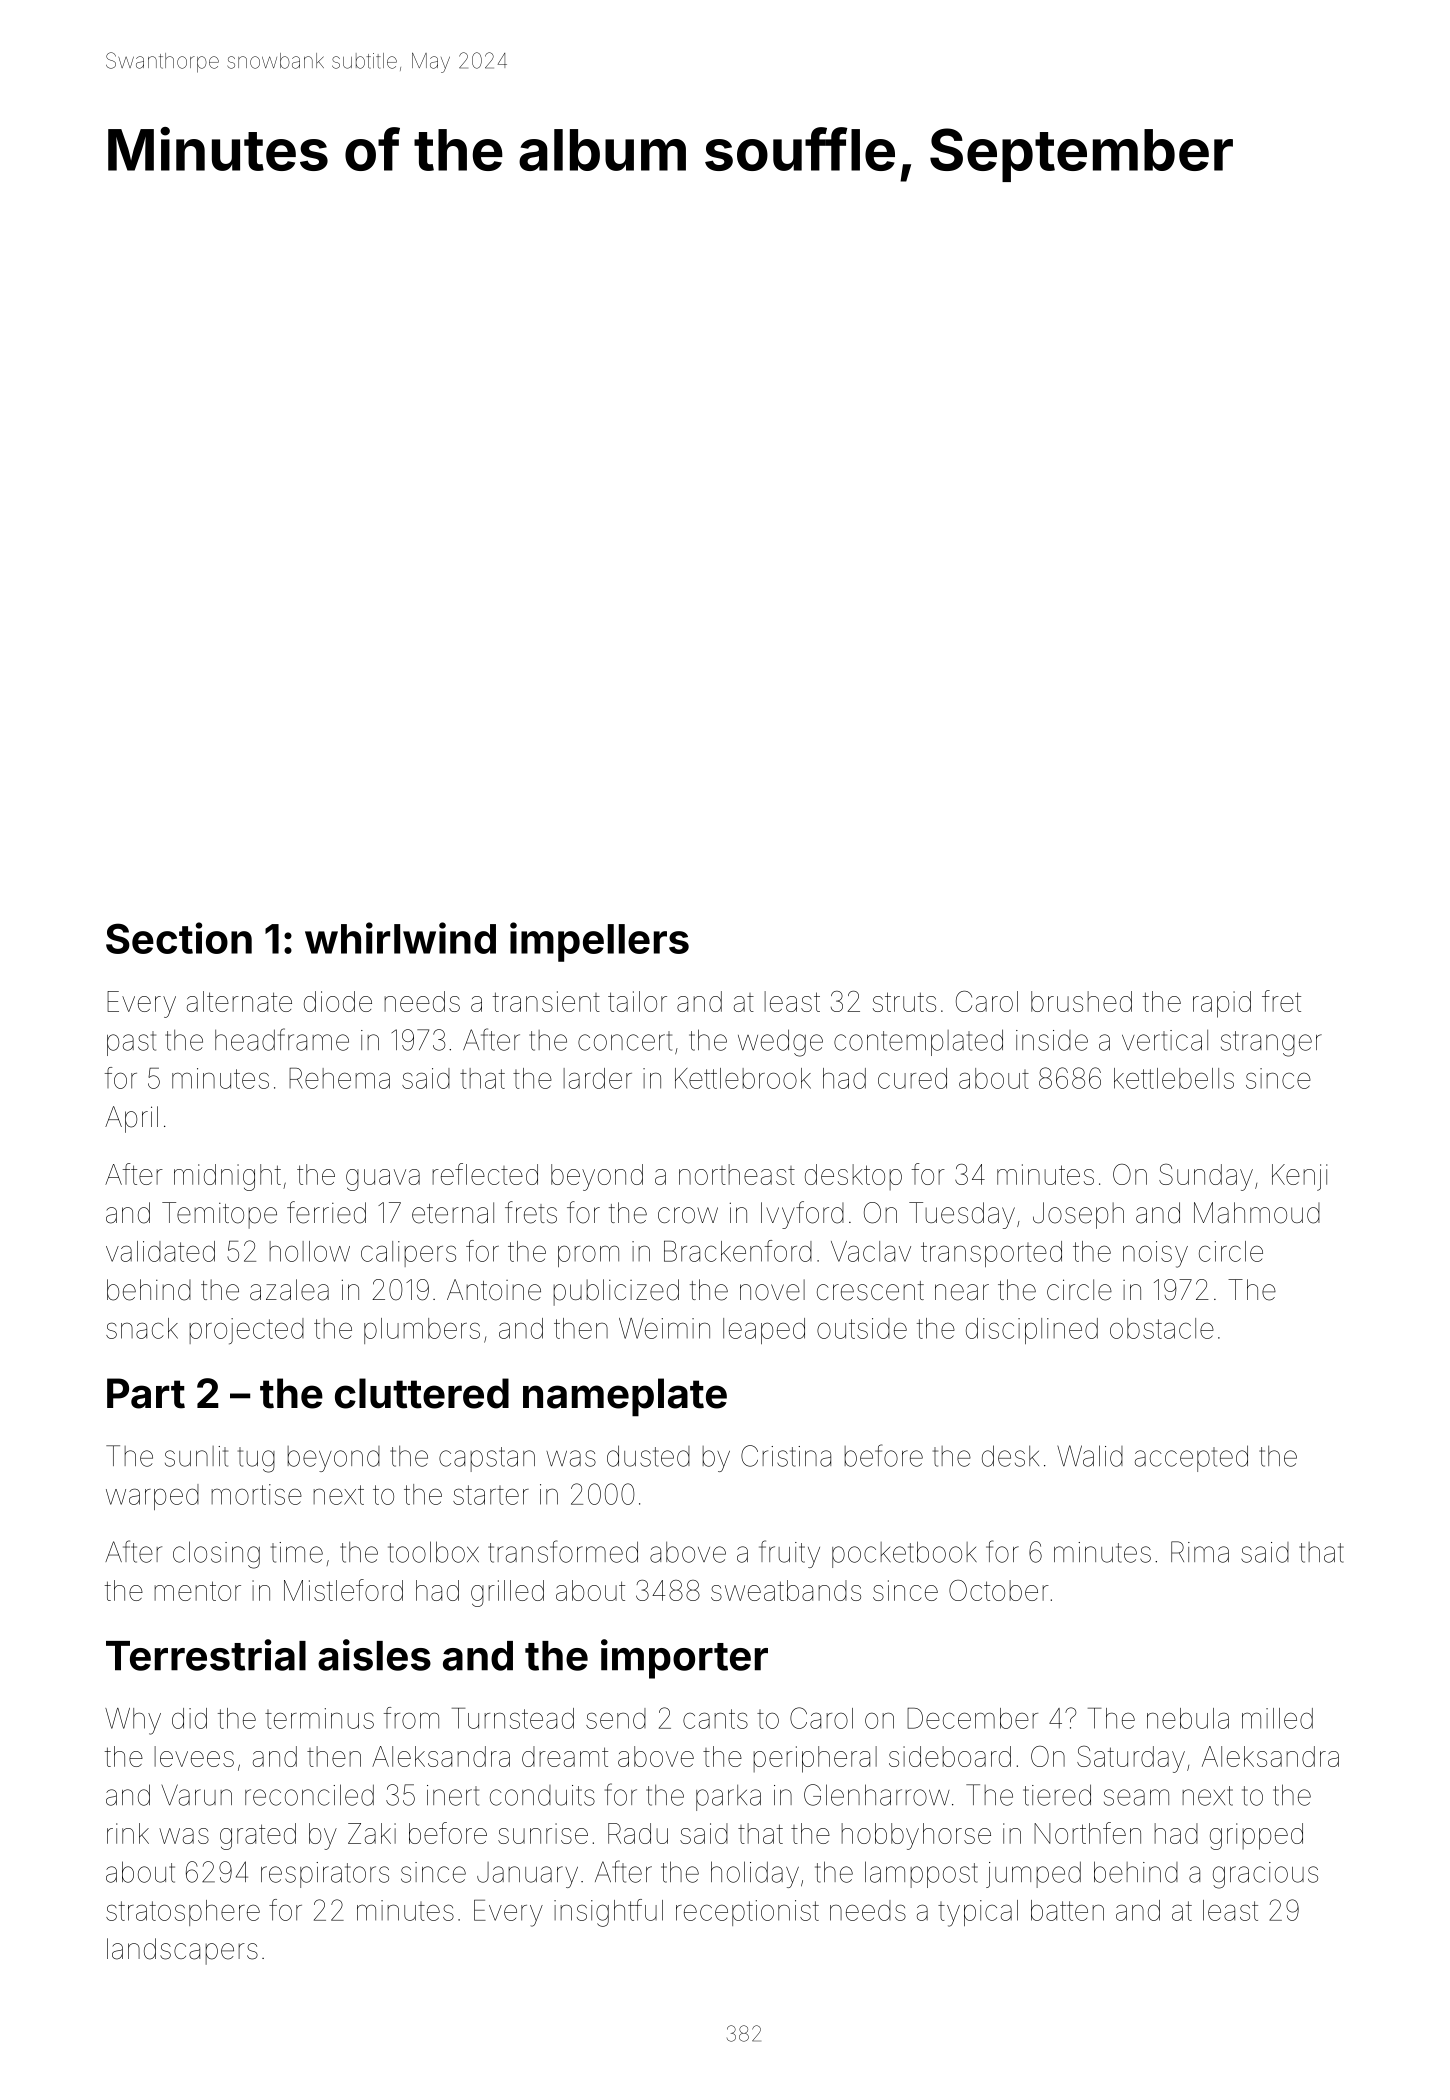 This screenshot has width=1450, height=2100. I want to click on impellers, so click(599, 942).
